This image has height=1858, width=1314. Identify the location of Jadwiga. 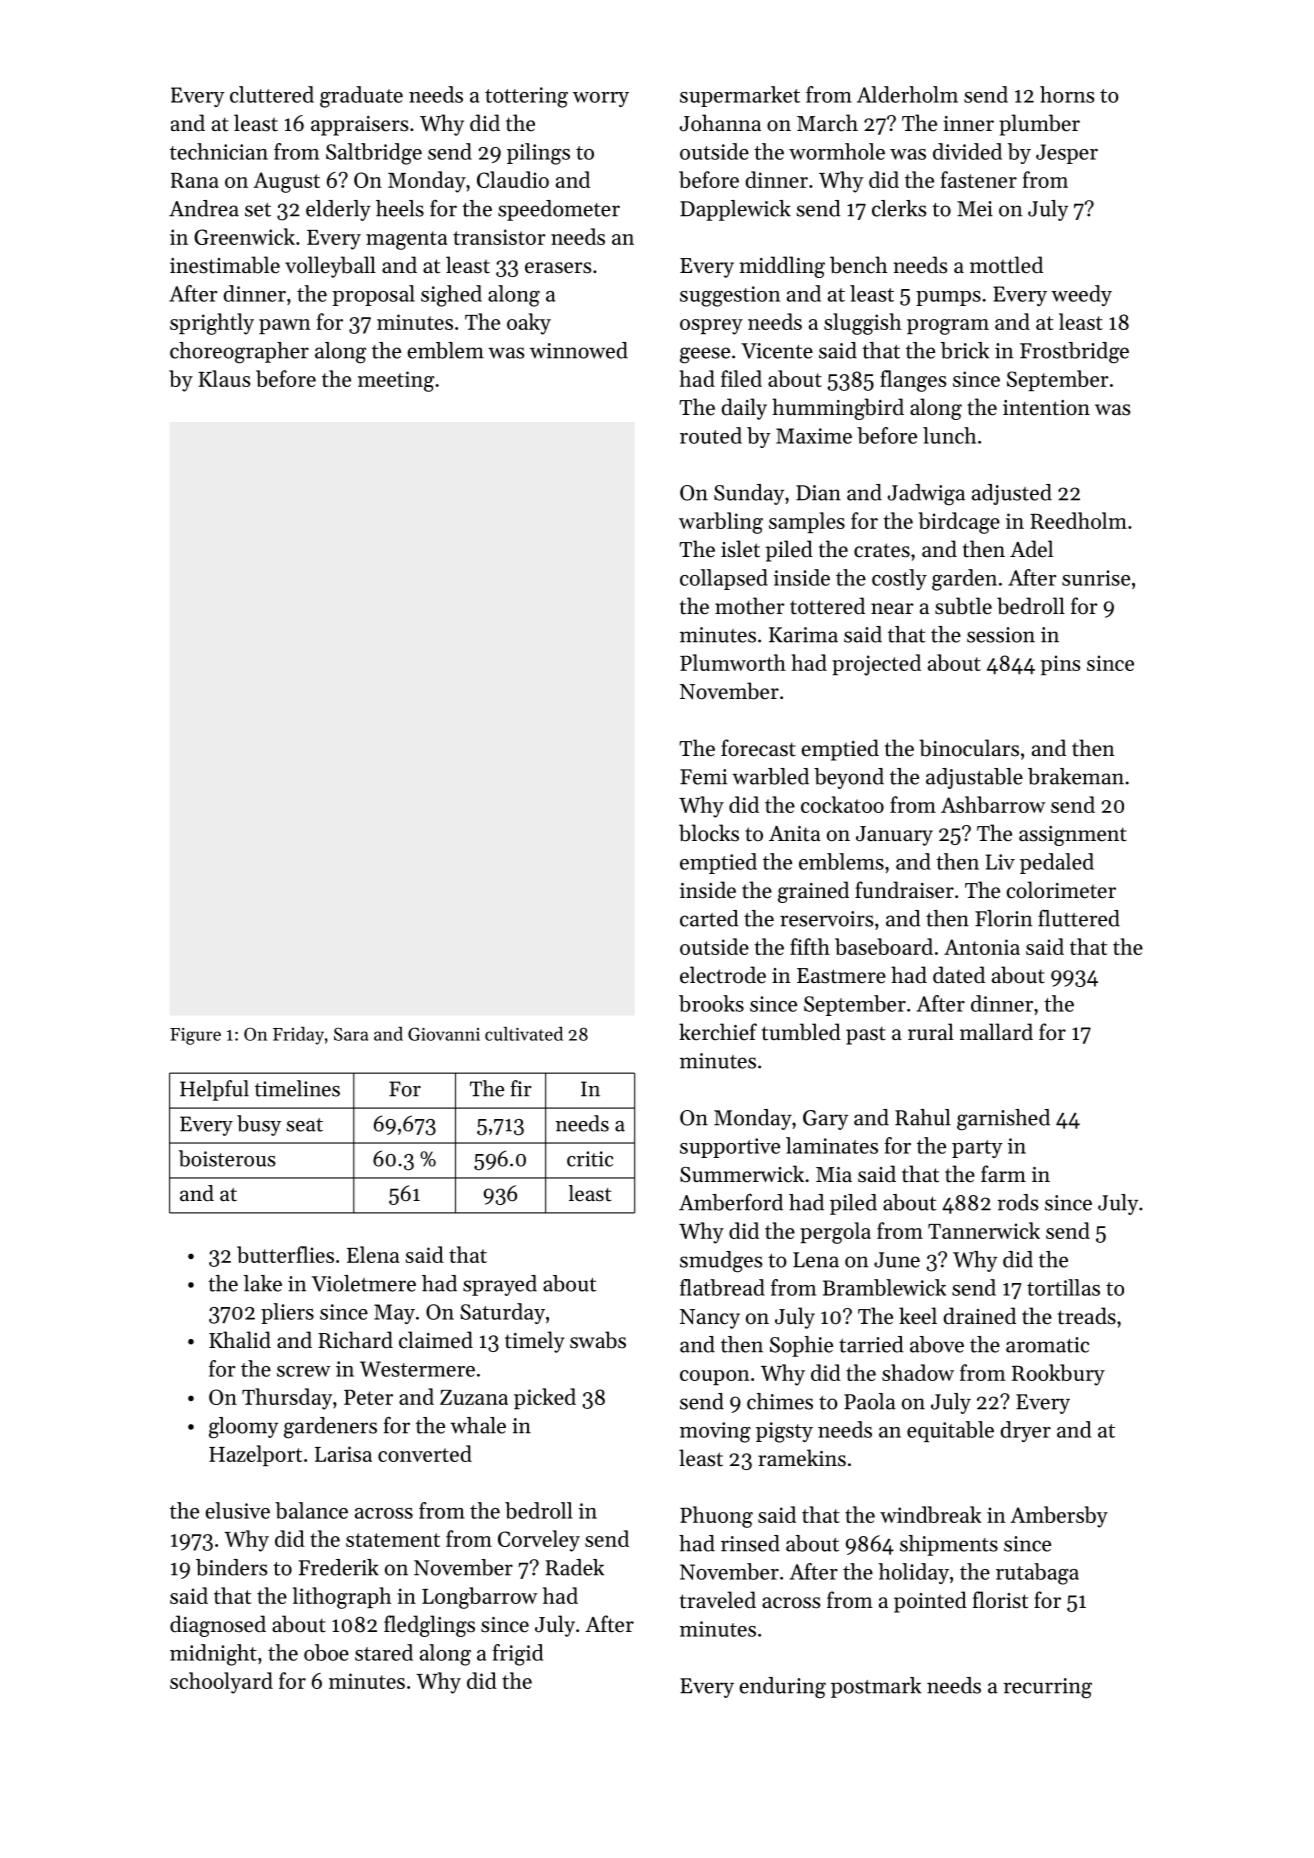
(926, 495).
